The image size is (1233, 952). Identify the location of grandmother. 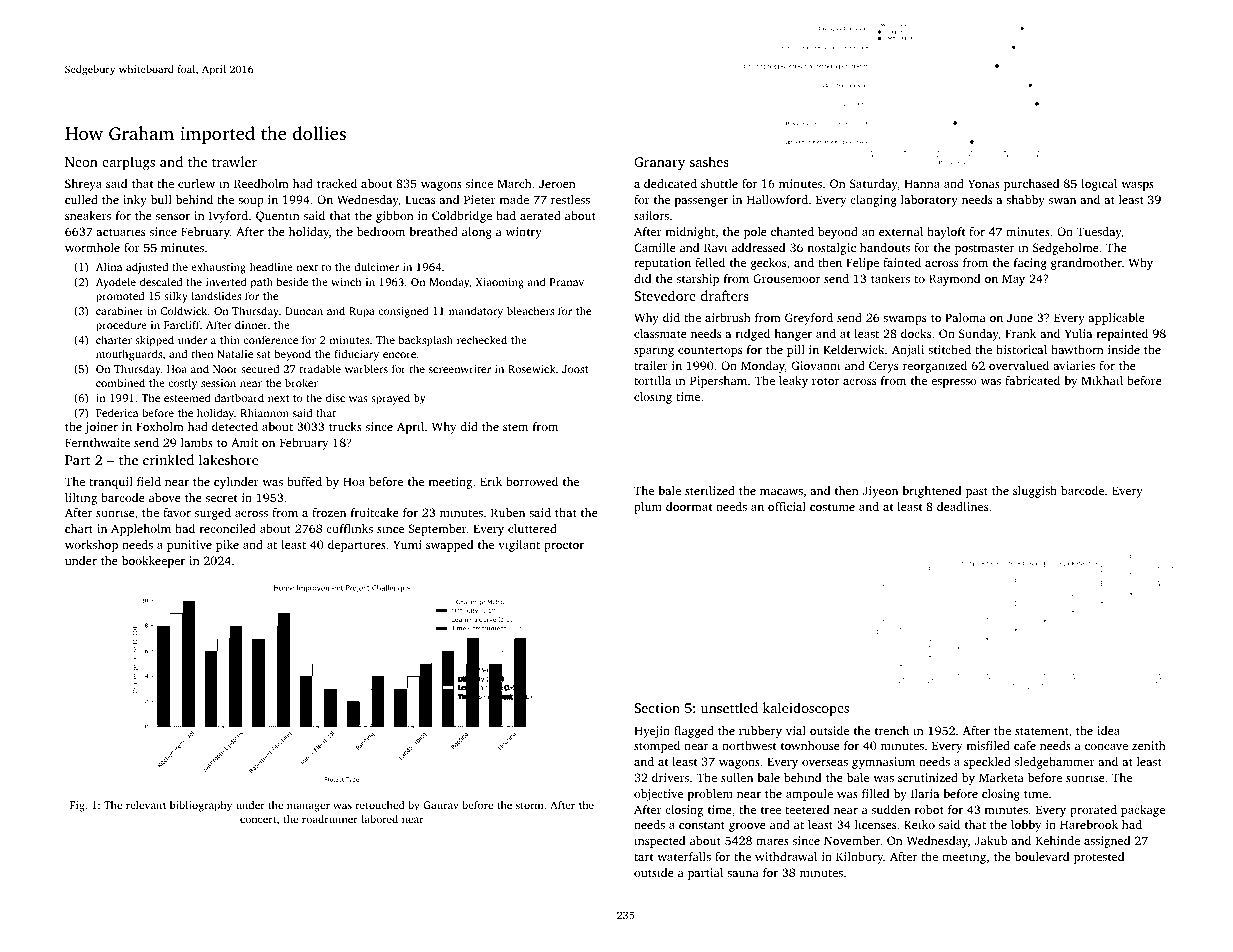
(1086, 264).
